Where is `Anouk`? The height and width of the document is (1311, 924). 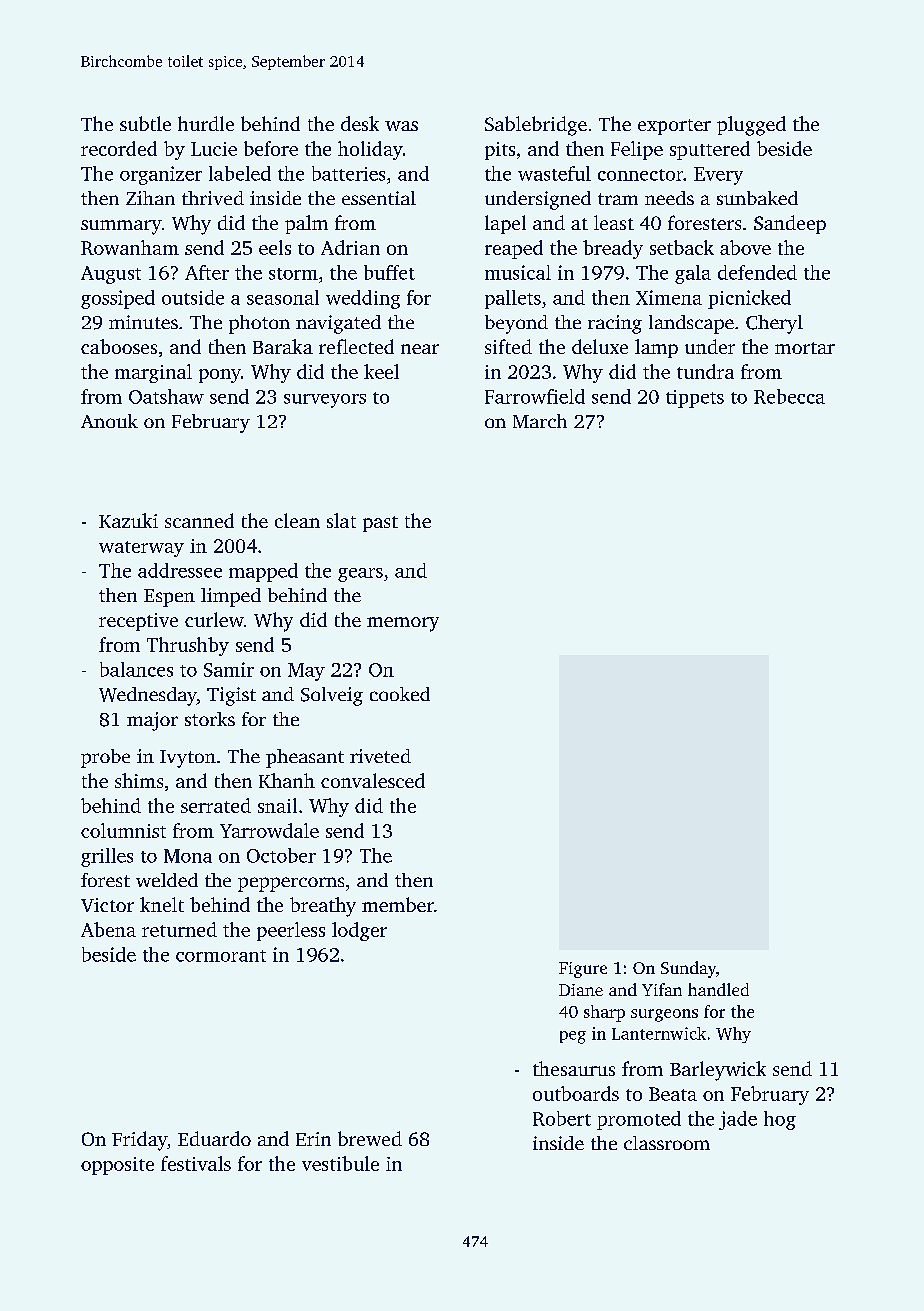 Anouk is located at coordinates (109, 421).
